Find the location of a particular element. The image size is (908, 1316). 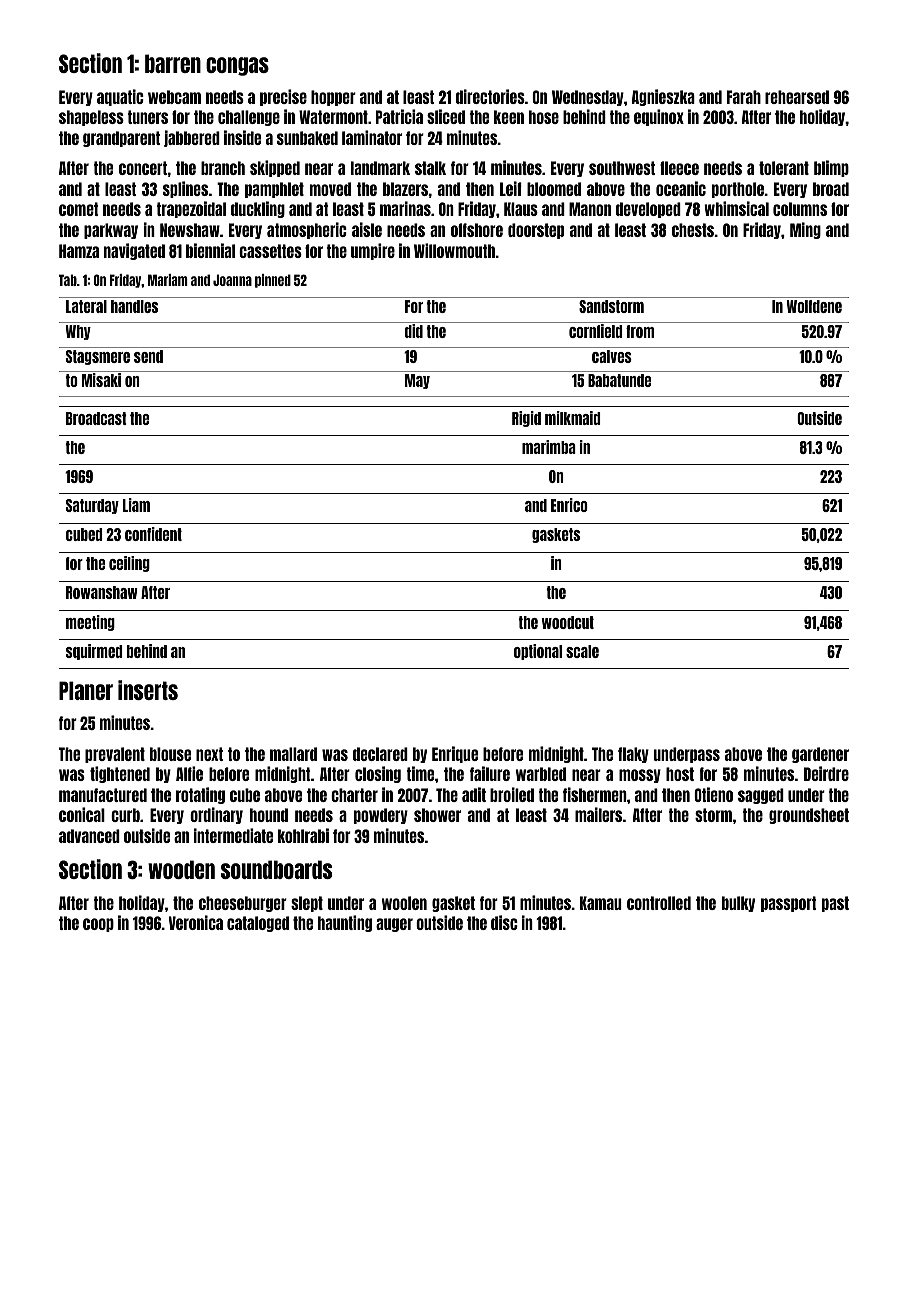

Farah is located at coordinates (744, 97).
